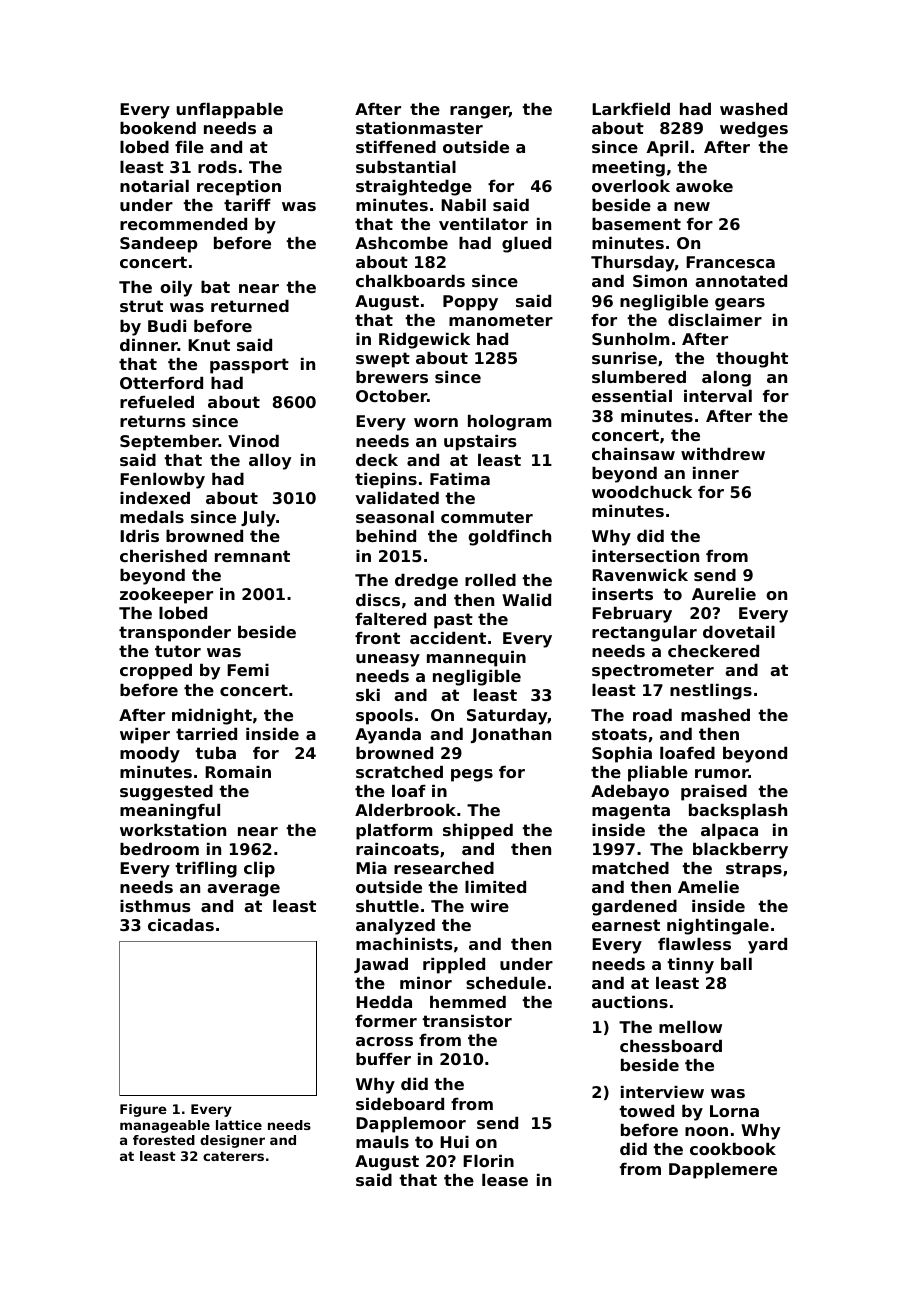 The height and width of the document is (1316, 908). Describe the element at coordinates (726, 379) in the document. I see `along` at that location.
